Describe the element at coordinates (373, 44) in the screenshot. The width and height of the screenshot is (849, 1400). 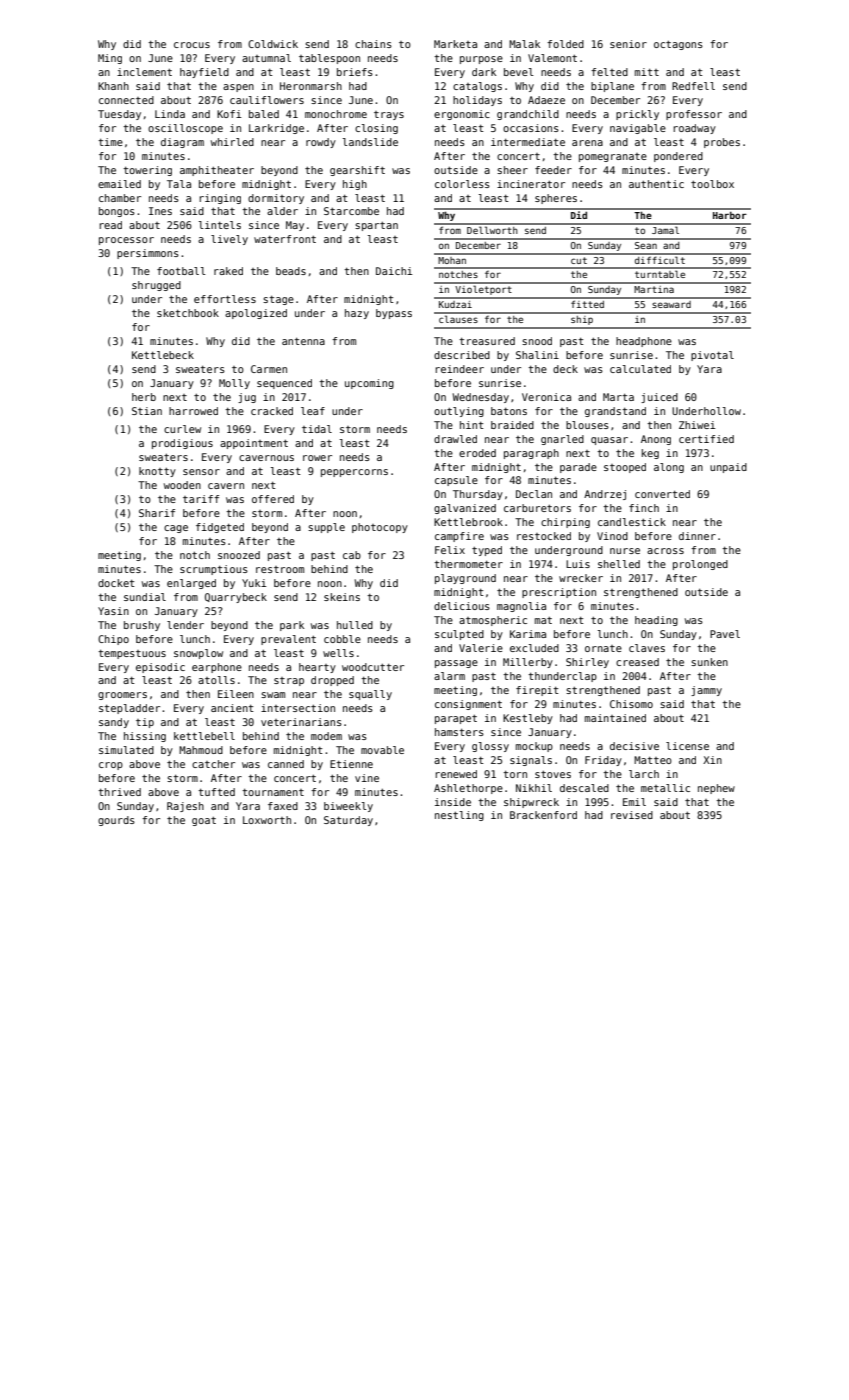
I see `chains` at that location.
